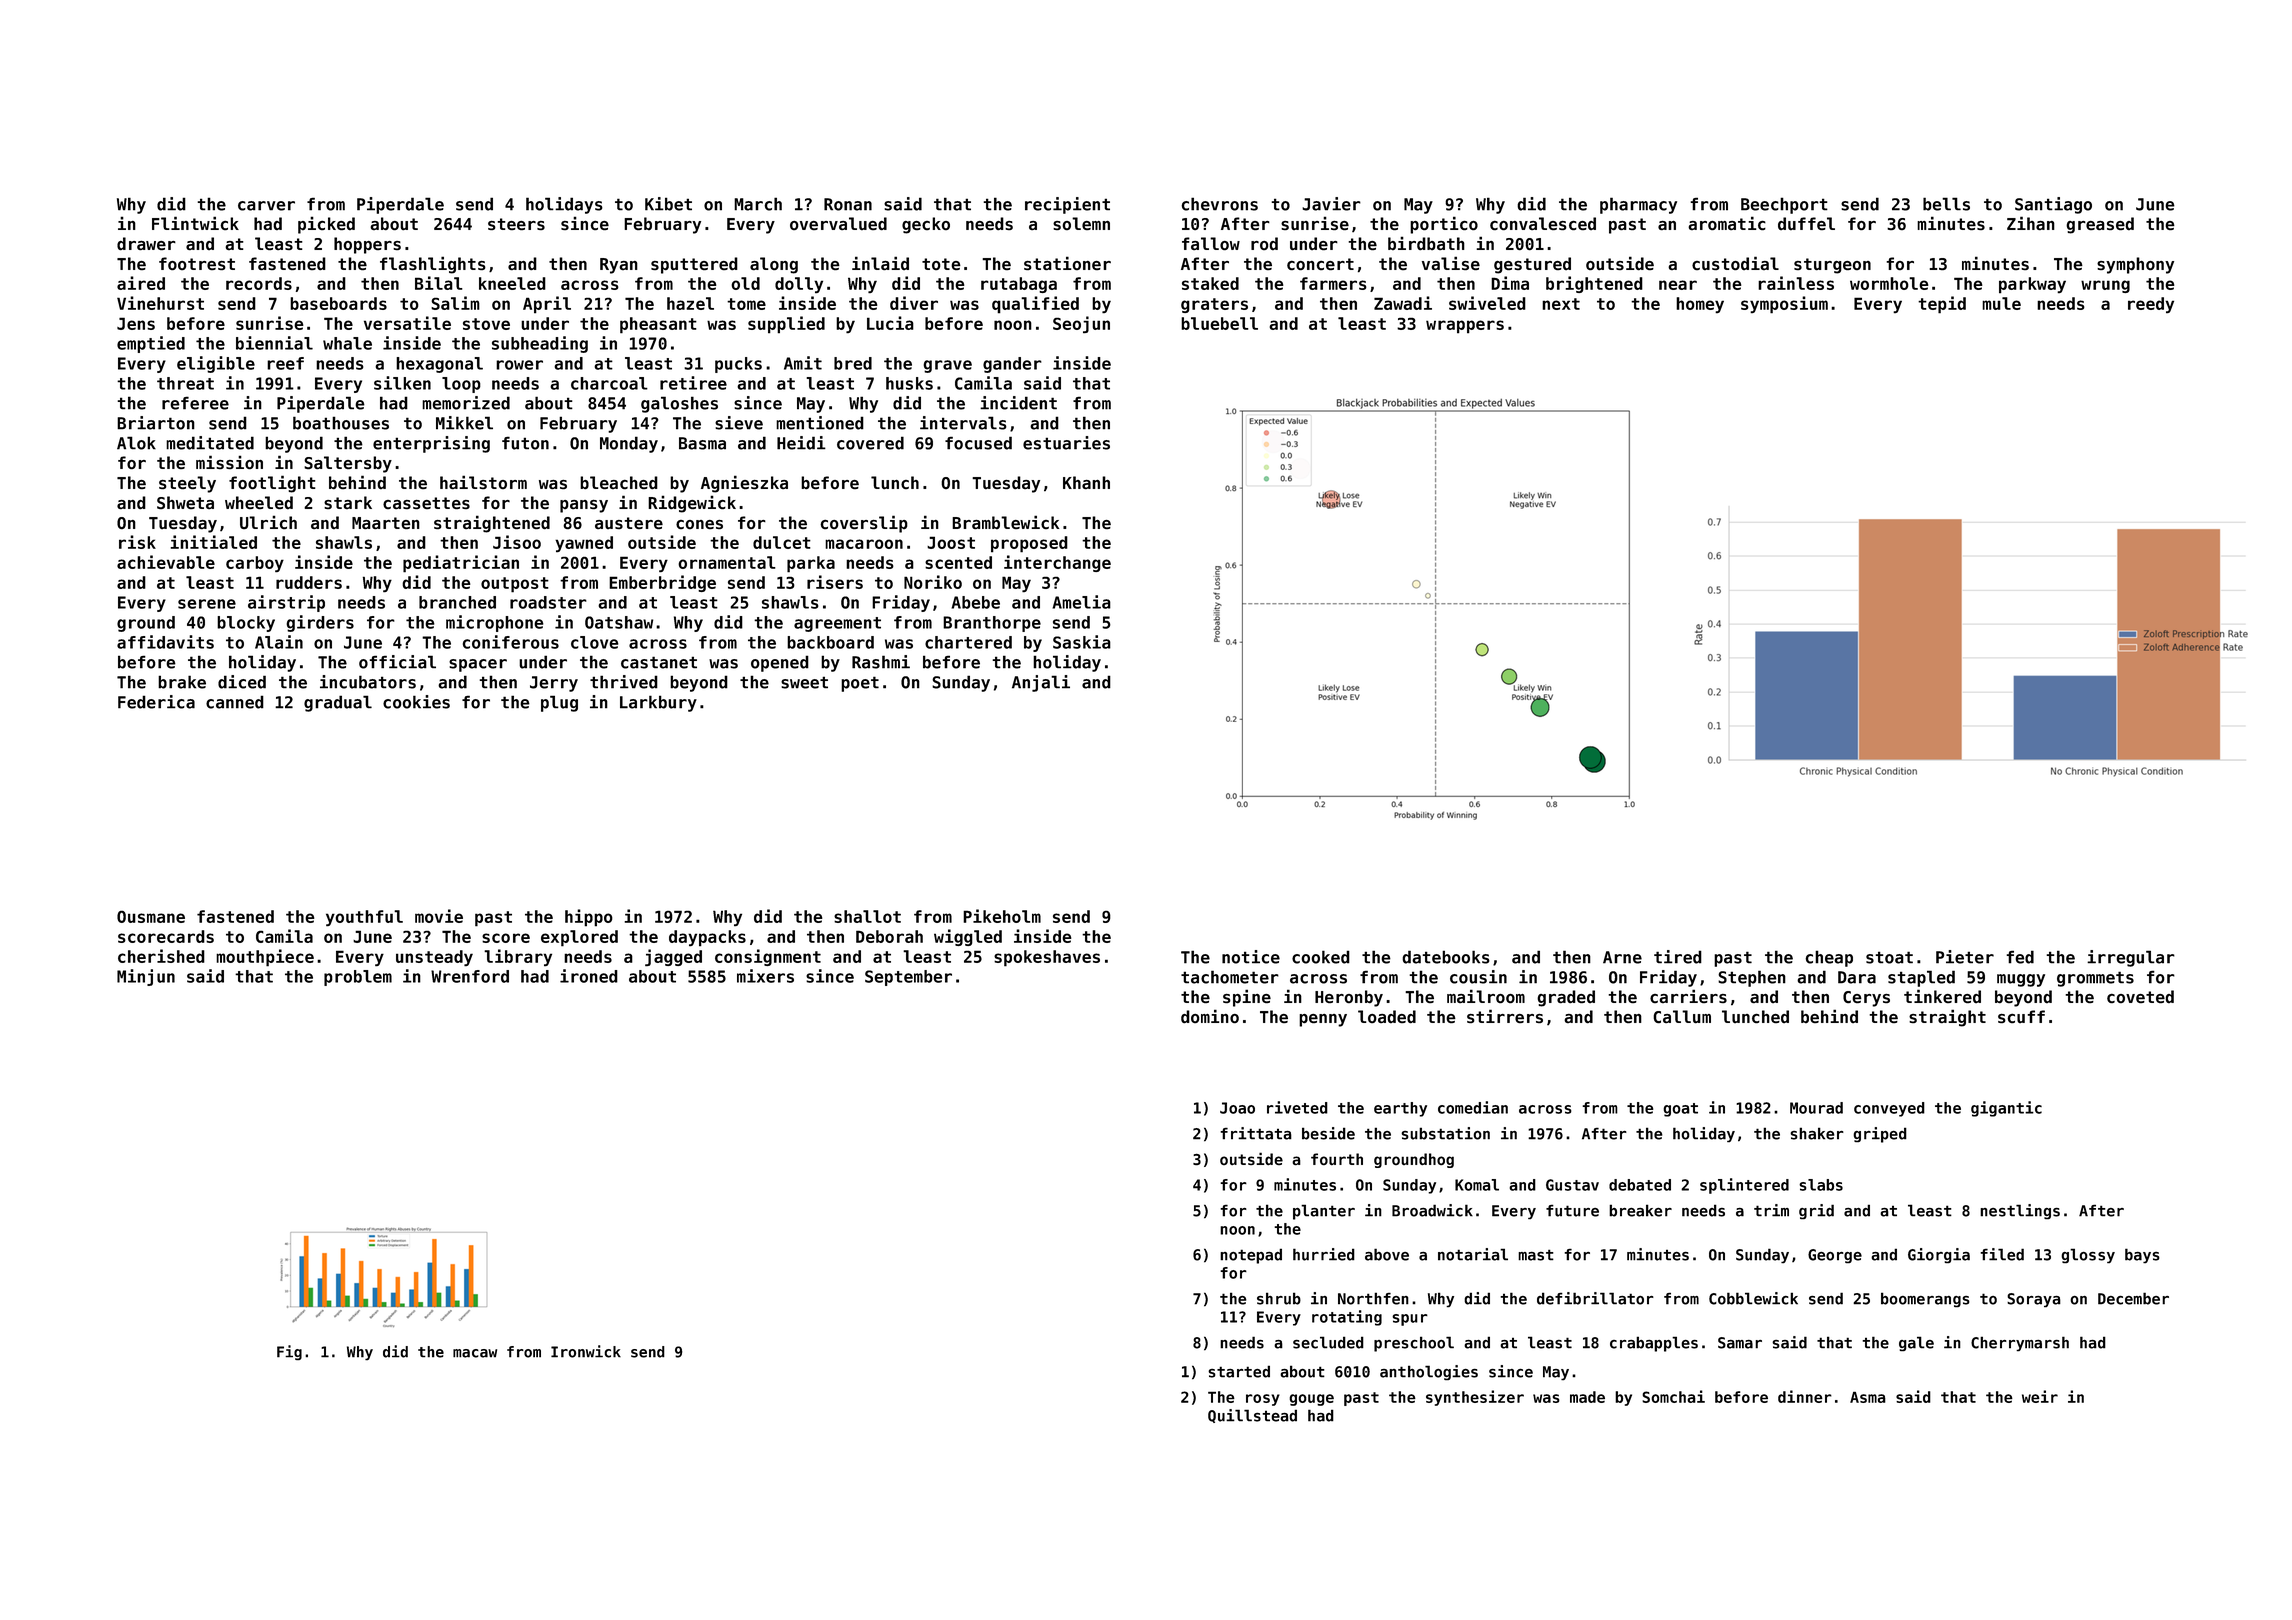 The width and height of the screenshot is (2292, 1620). Describe the element at coordinates (914, 303) in the screenshot. I see `diver` at that location.
